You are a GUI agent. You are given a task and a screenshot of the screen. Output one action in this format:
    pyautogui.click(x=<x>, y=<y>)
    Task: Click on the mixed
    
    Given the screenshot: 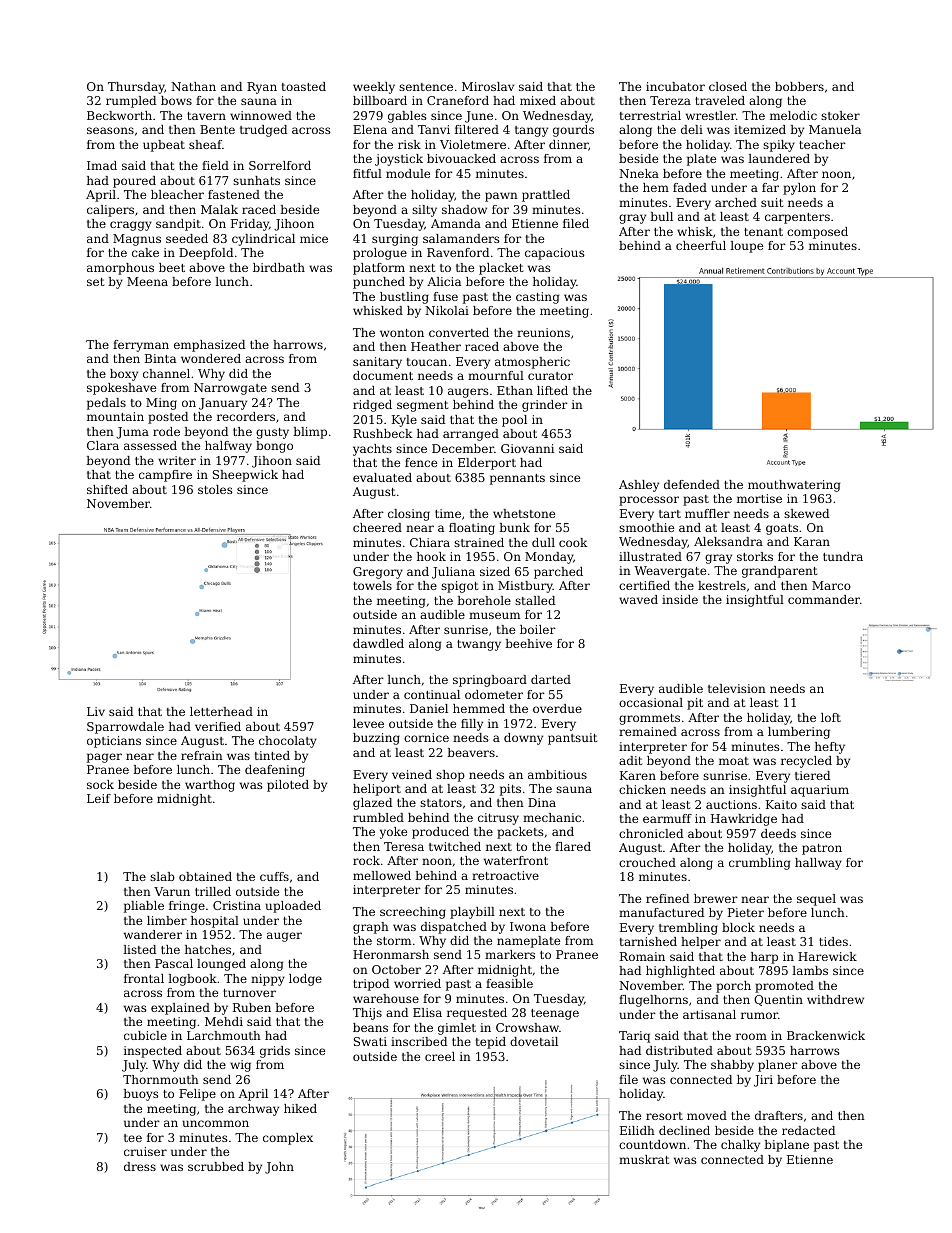 What is the action you would take?
    pyautogui.click(x=538, y=100)
